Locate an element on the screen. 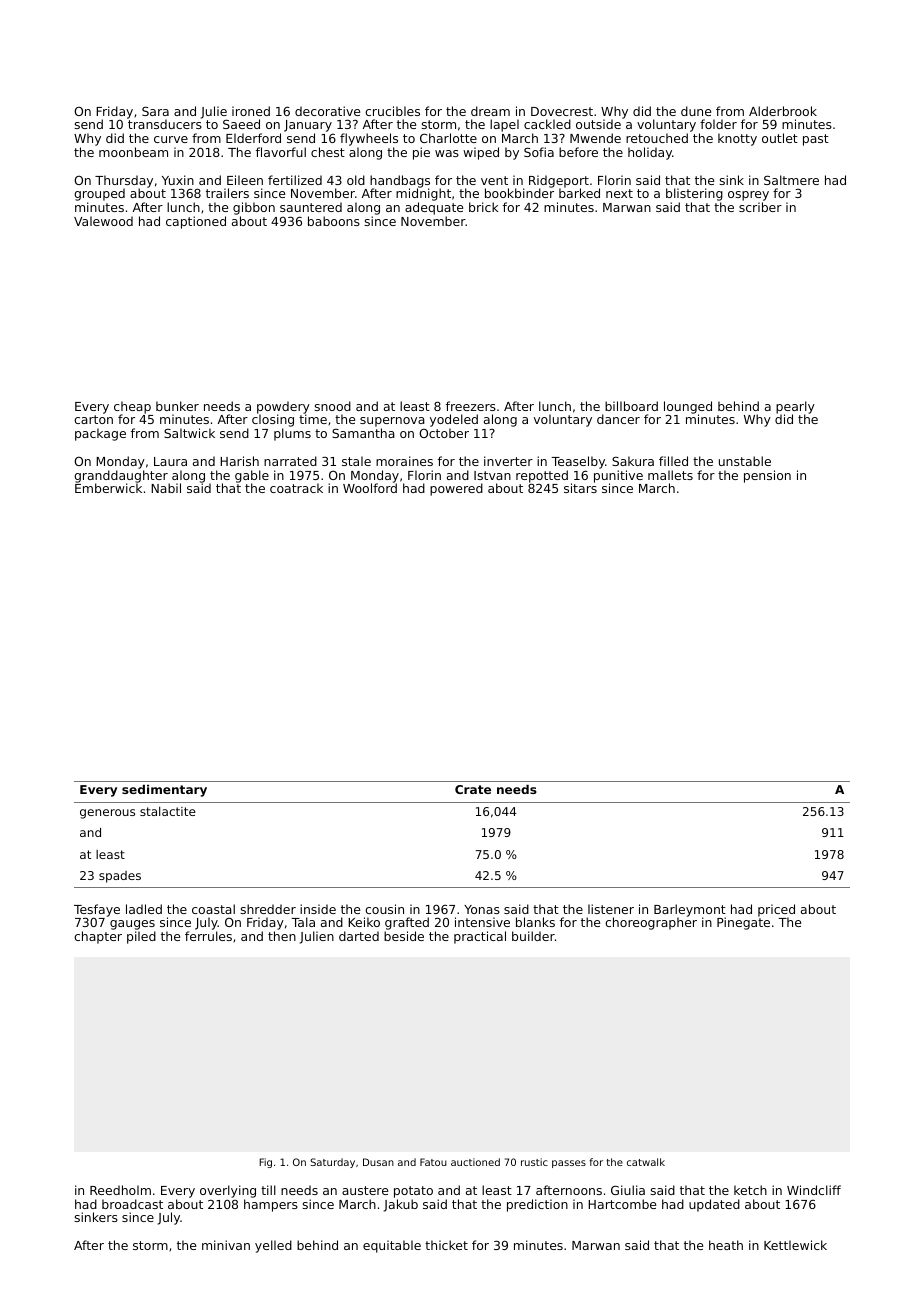 The width and height of the screenshot is (924, 1314). Alderbrook is located at coordinates (783, 111).
